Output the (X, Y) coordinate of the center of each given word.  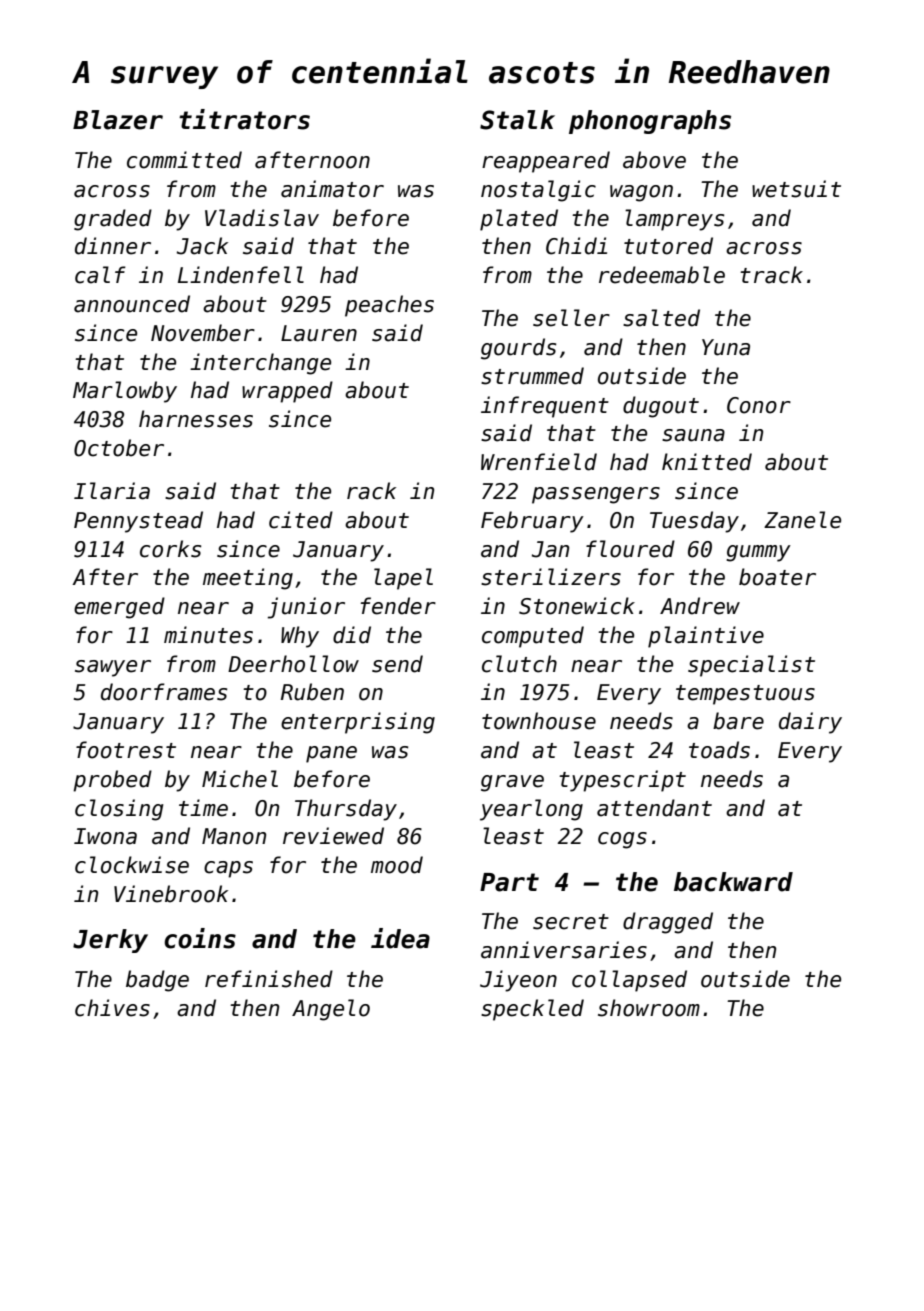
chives (112, 1008)
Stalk (517, 120)
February (532, 522)
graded (113, 220)
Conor (759, 405)
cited (301, 520)
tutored (668, 246)
